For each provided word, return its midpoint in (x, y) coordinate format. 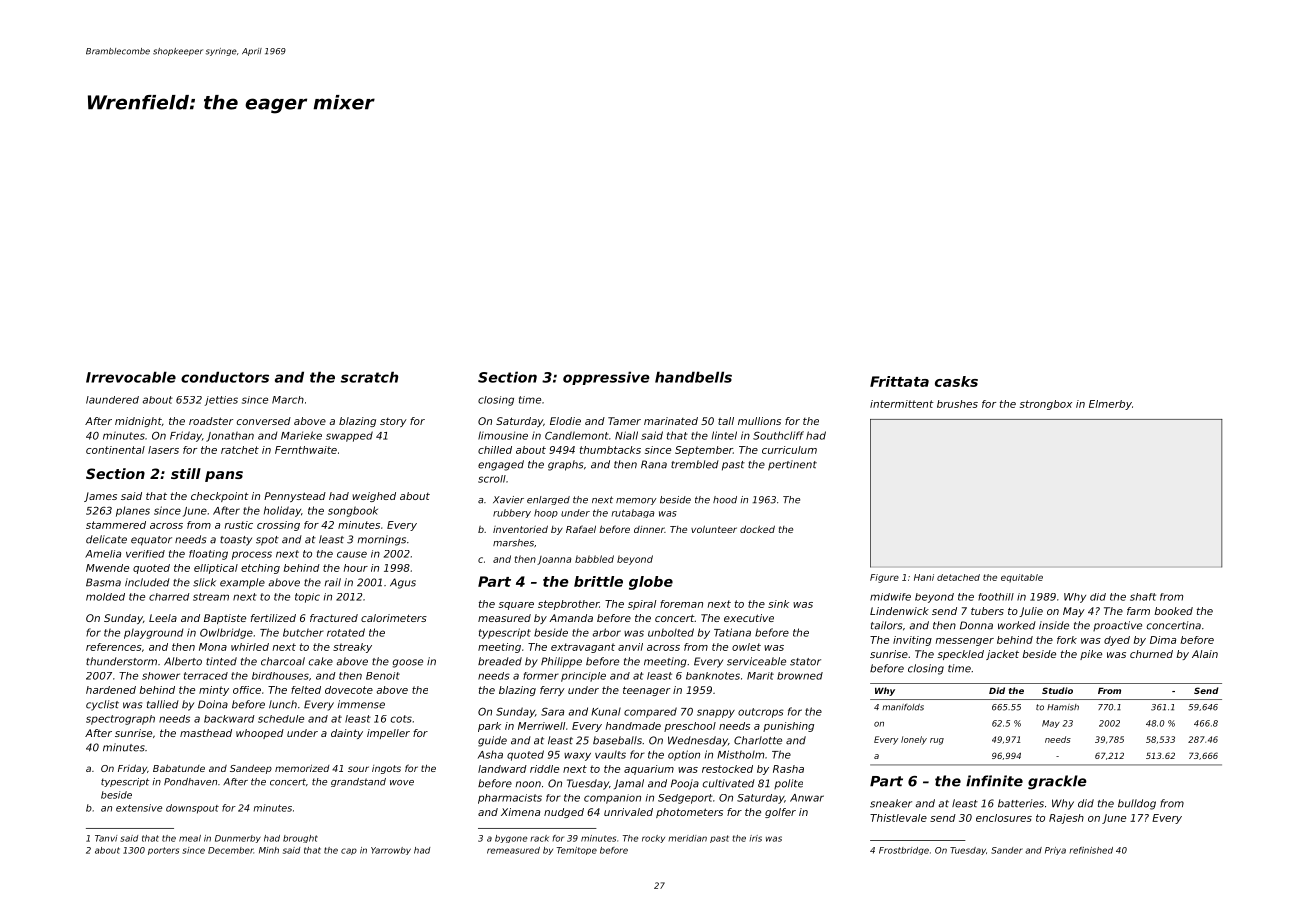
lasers (163, 450)
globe (651, 583)
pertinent (792, 465)
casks (956, 381)
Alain (1205, 654)
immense (361, 704)
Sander (1007, 850)
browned (800, 676)
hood (725, 500)
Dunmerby (238, 839)
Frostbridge (904, 851)
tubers (987, 611)
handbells (693, 377)
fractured (334, 618)
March (288, 400)
